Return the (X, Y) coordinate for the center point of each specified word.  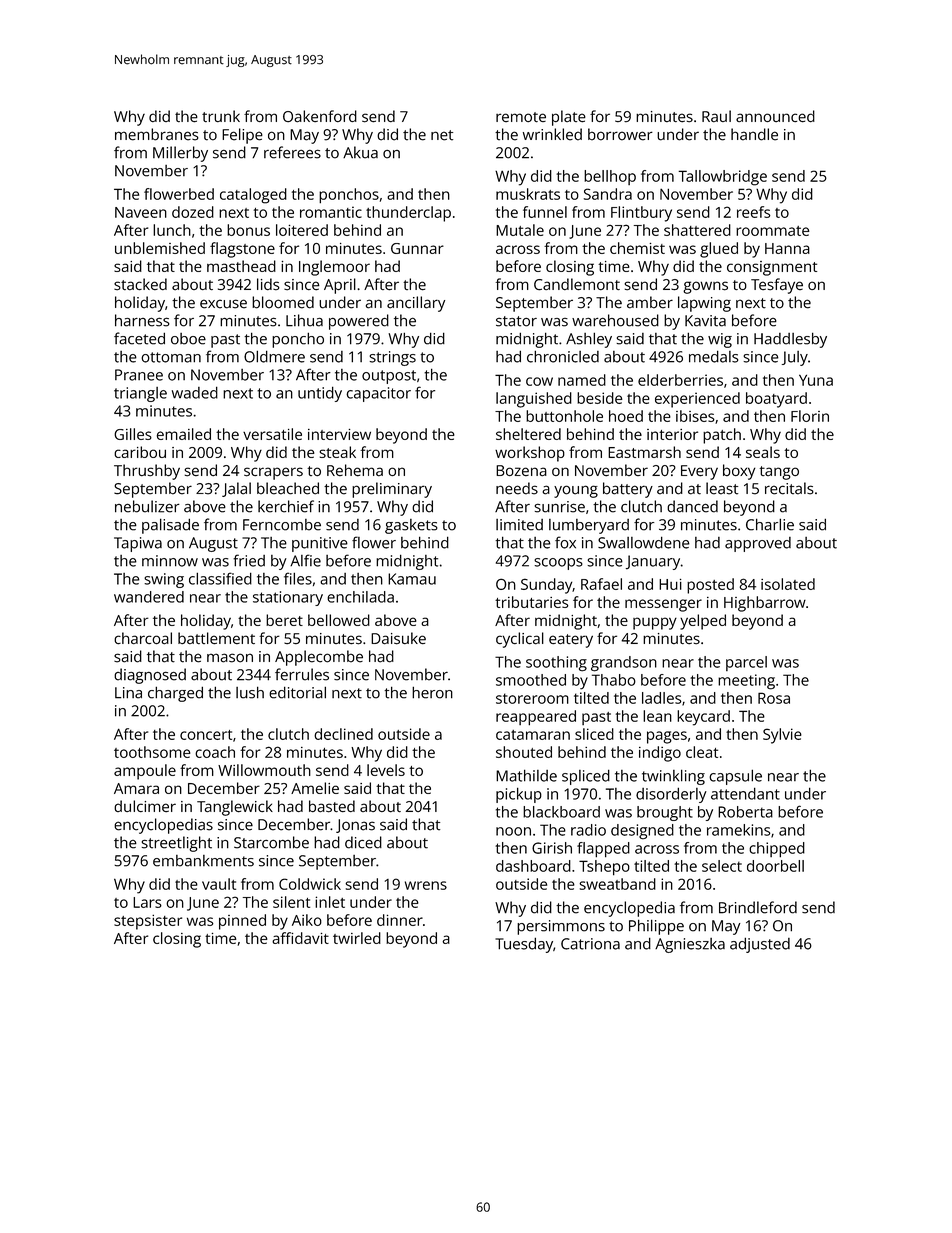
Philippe (656, 927)
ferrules (302, 674)
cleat (702, 752)
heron (432, 692)
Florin (810, 416)
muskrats (528, 194)
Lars (147, 902)
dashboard (533, 866)
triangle (140, 394)
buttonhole (564, 416)
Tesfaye (777, 286)
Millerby (180, 154)
